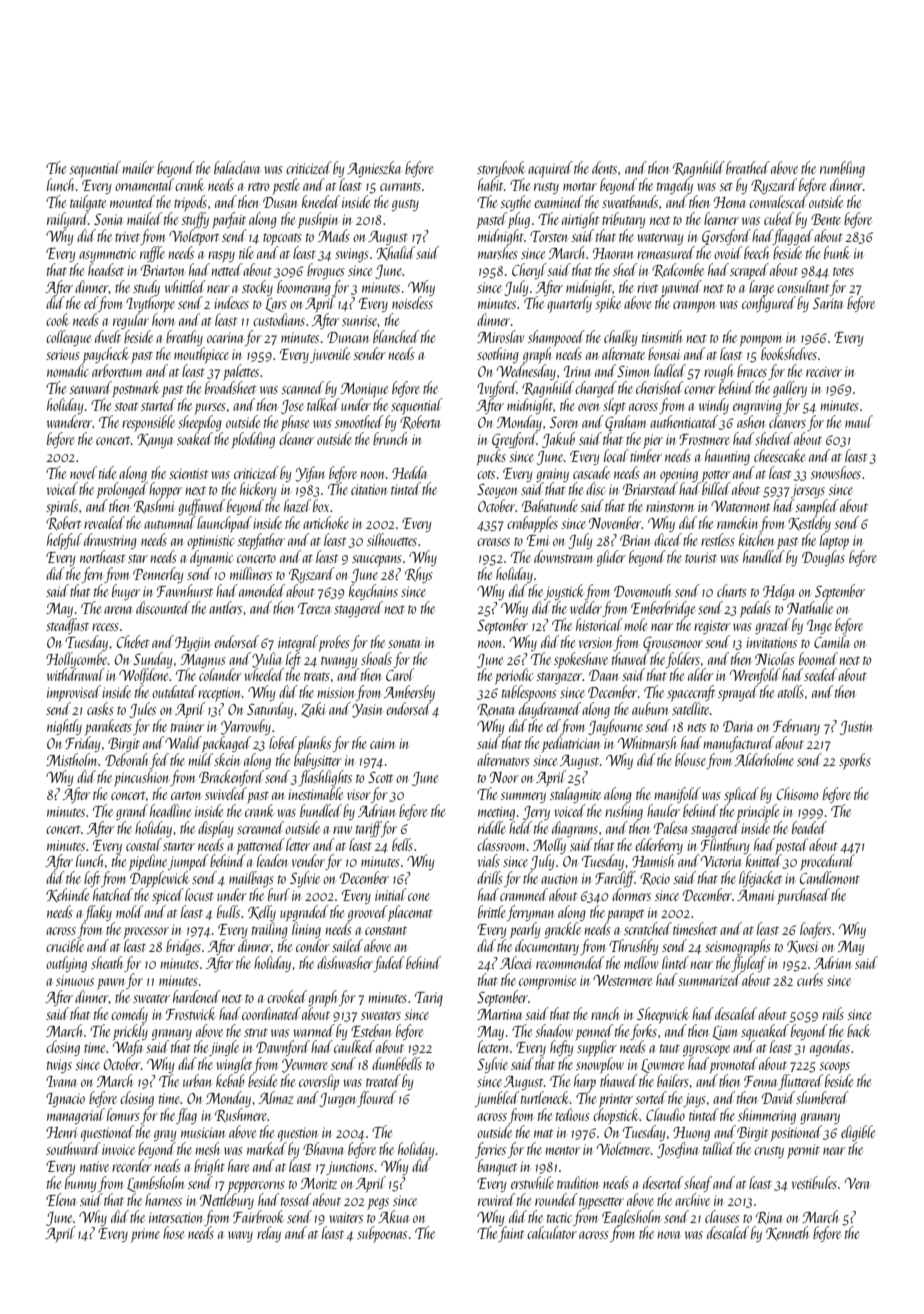  I want to click on permit, so click(803, 1151).
